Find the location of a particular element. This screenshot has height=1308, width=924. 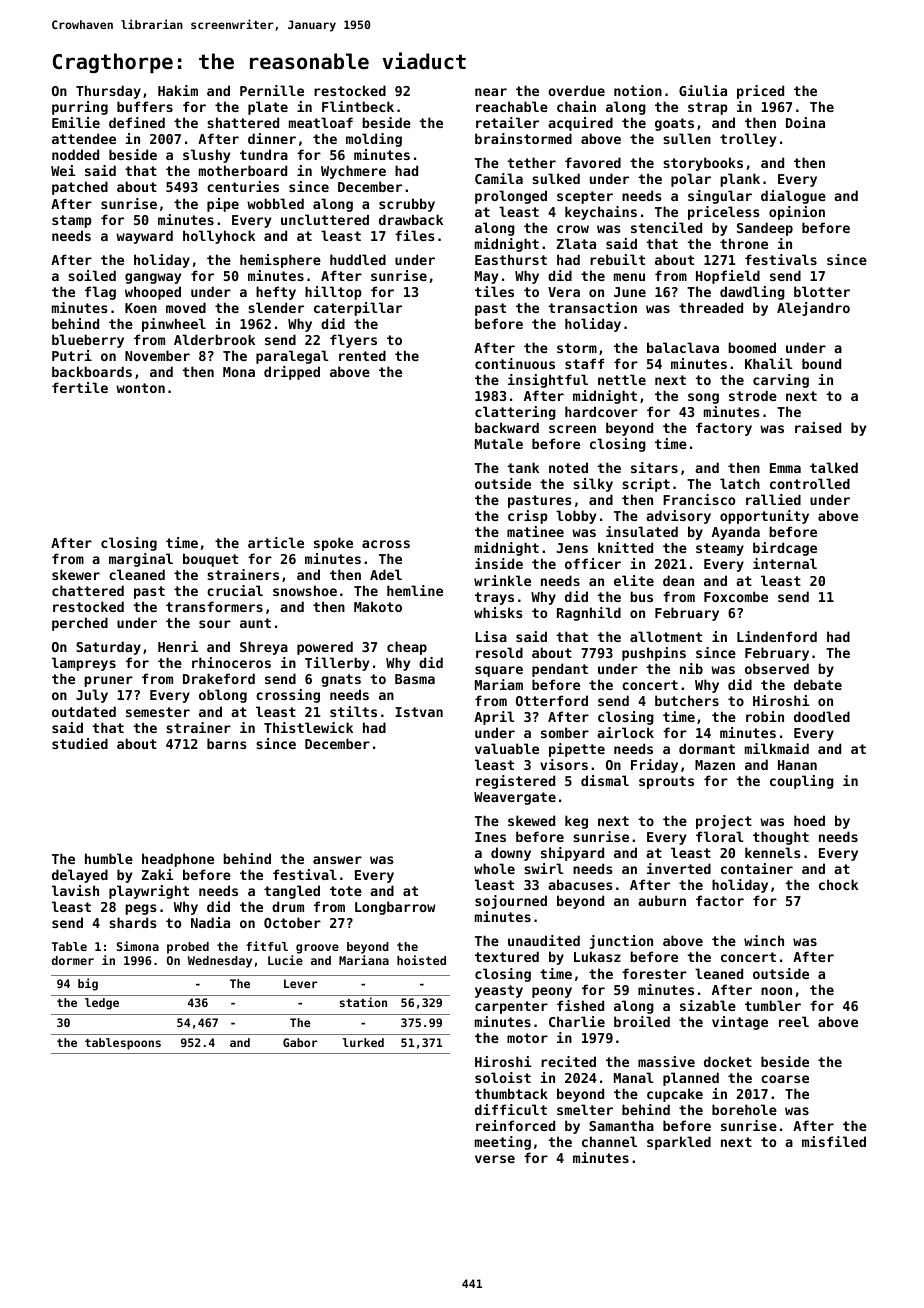

hoed is located at coordinates (809, 820).
